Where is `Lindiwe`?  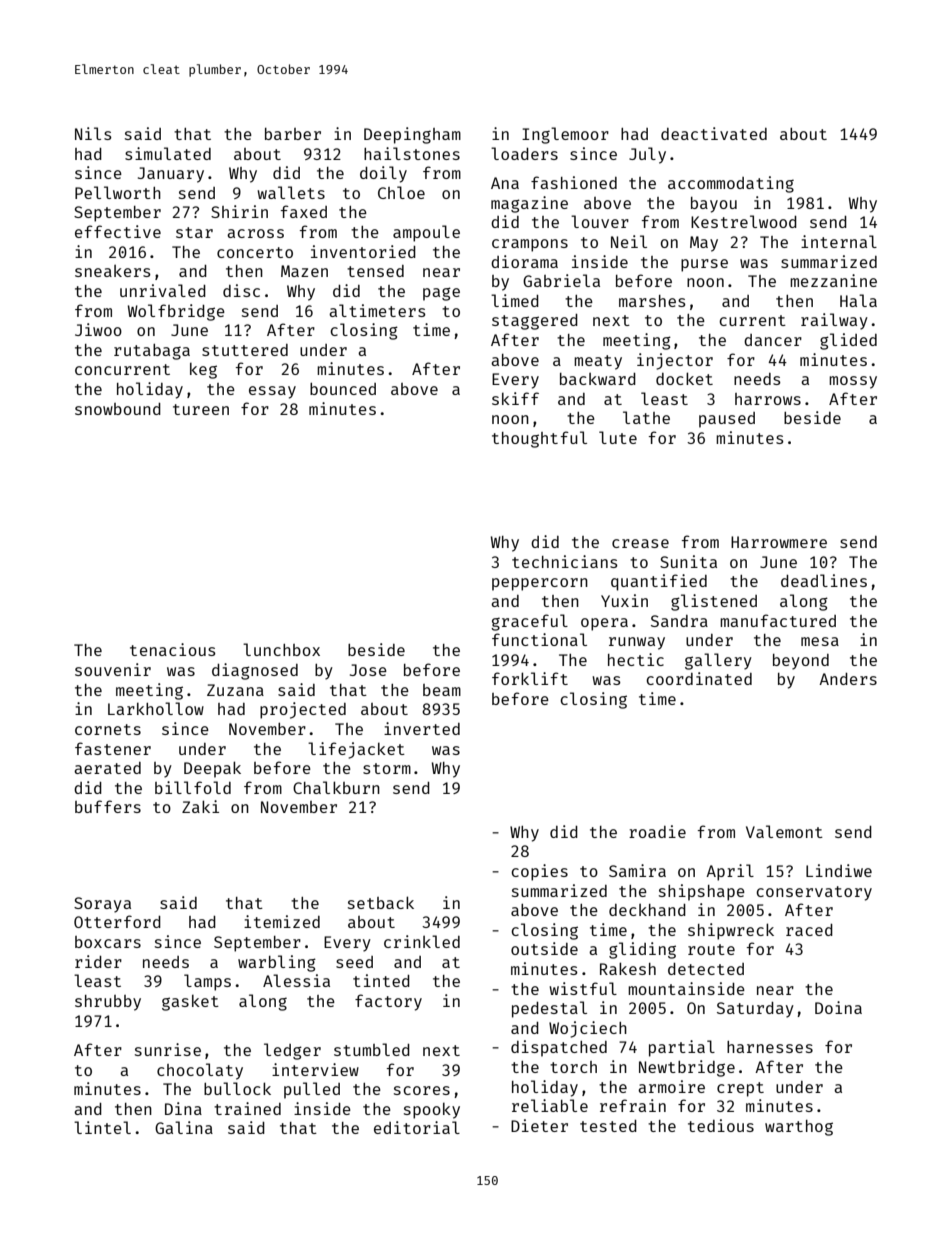 Lindiwe is located at coordinates (839, 870).
